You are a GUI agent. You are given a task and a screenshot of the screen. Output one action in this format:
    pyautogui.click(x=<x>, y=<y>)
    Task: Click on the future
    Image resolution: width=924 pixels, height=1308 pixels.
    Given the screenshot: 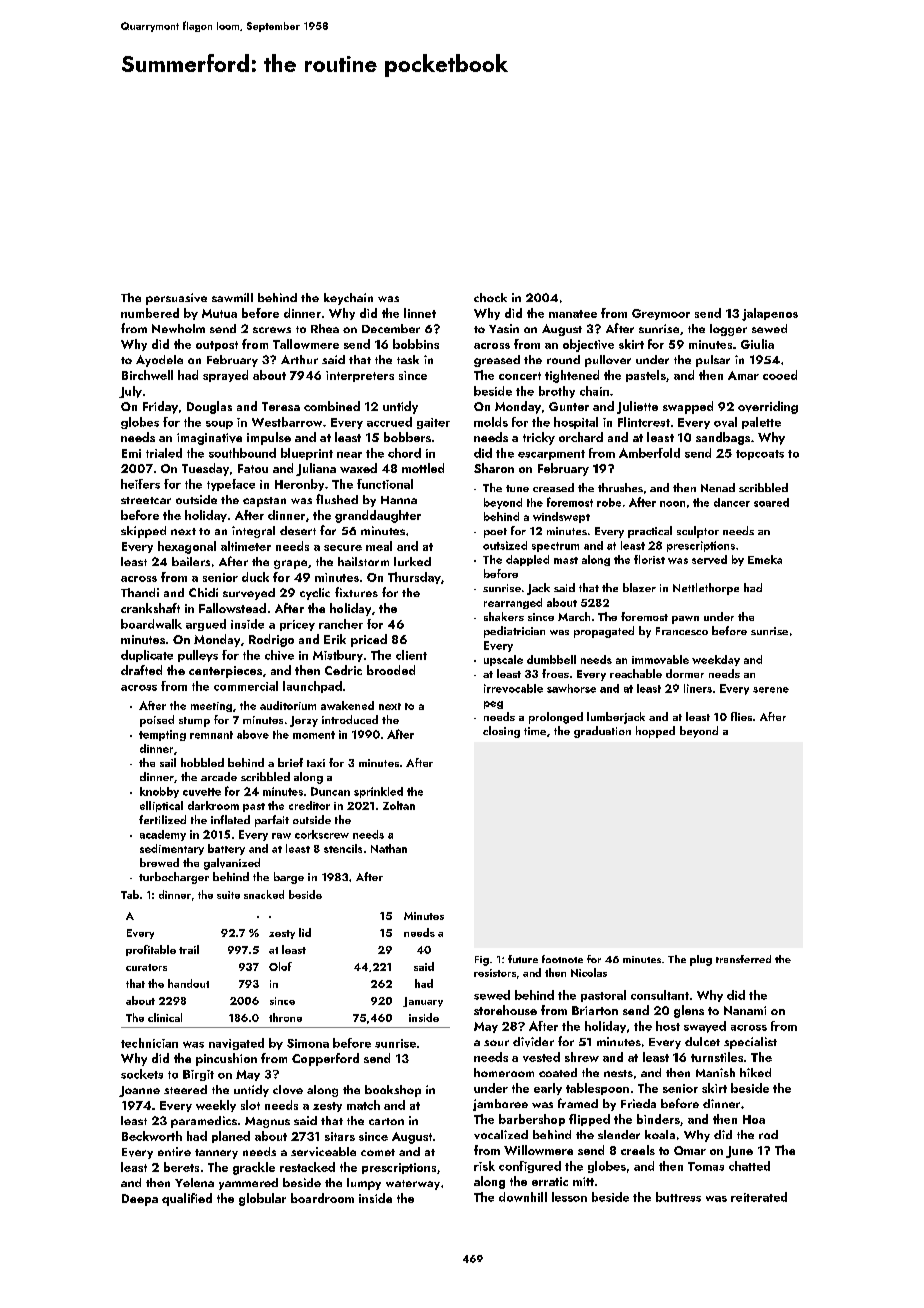 What is the action you would take?
    pyautogui.click(x=523, y=959)
